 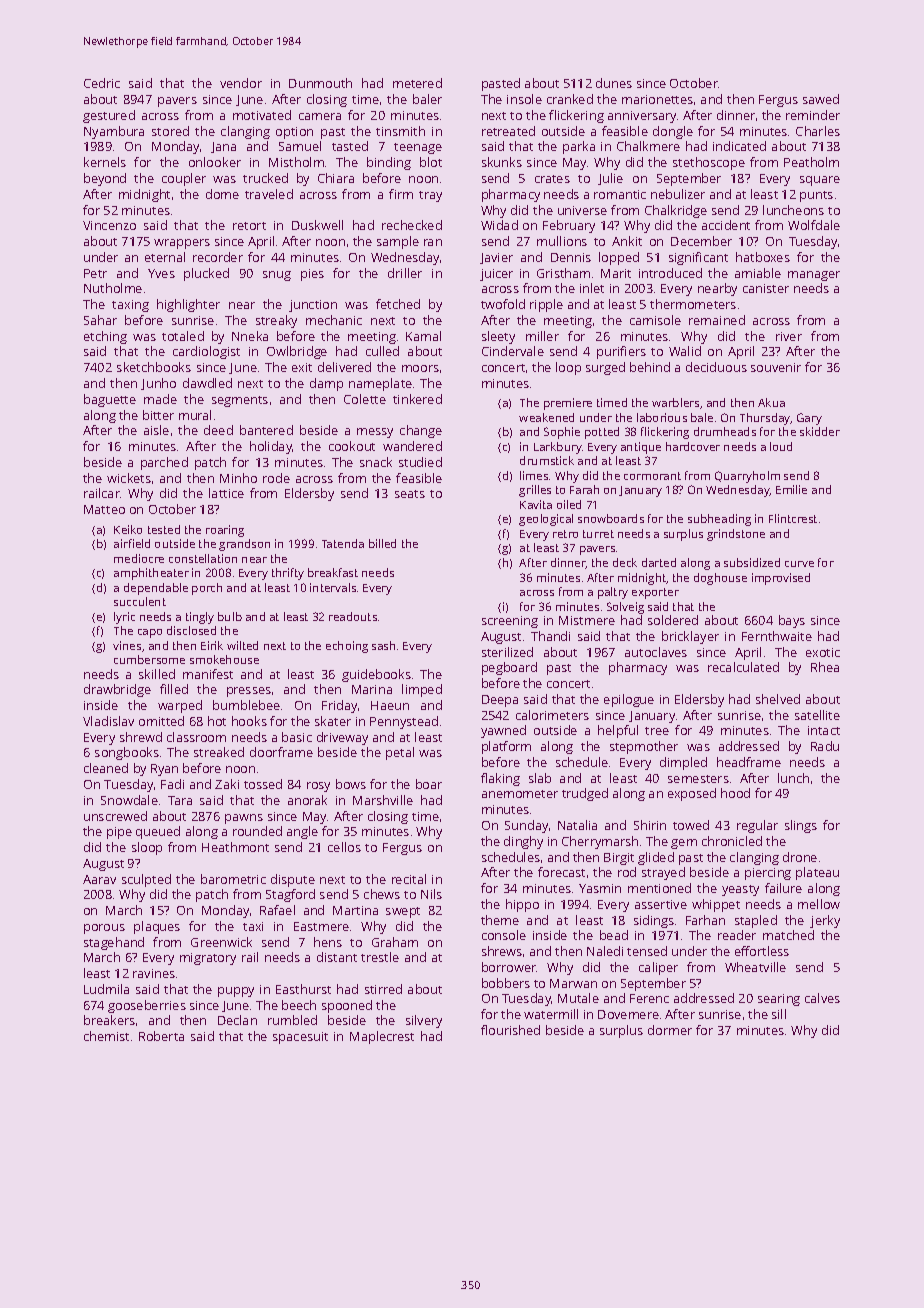 What do you see at coordinates (195, 415) in the document?
I see `mural` at bounding box center [195, 415].
